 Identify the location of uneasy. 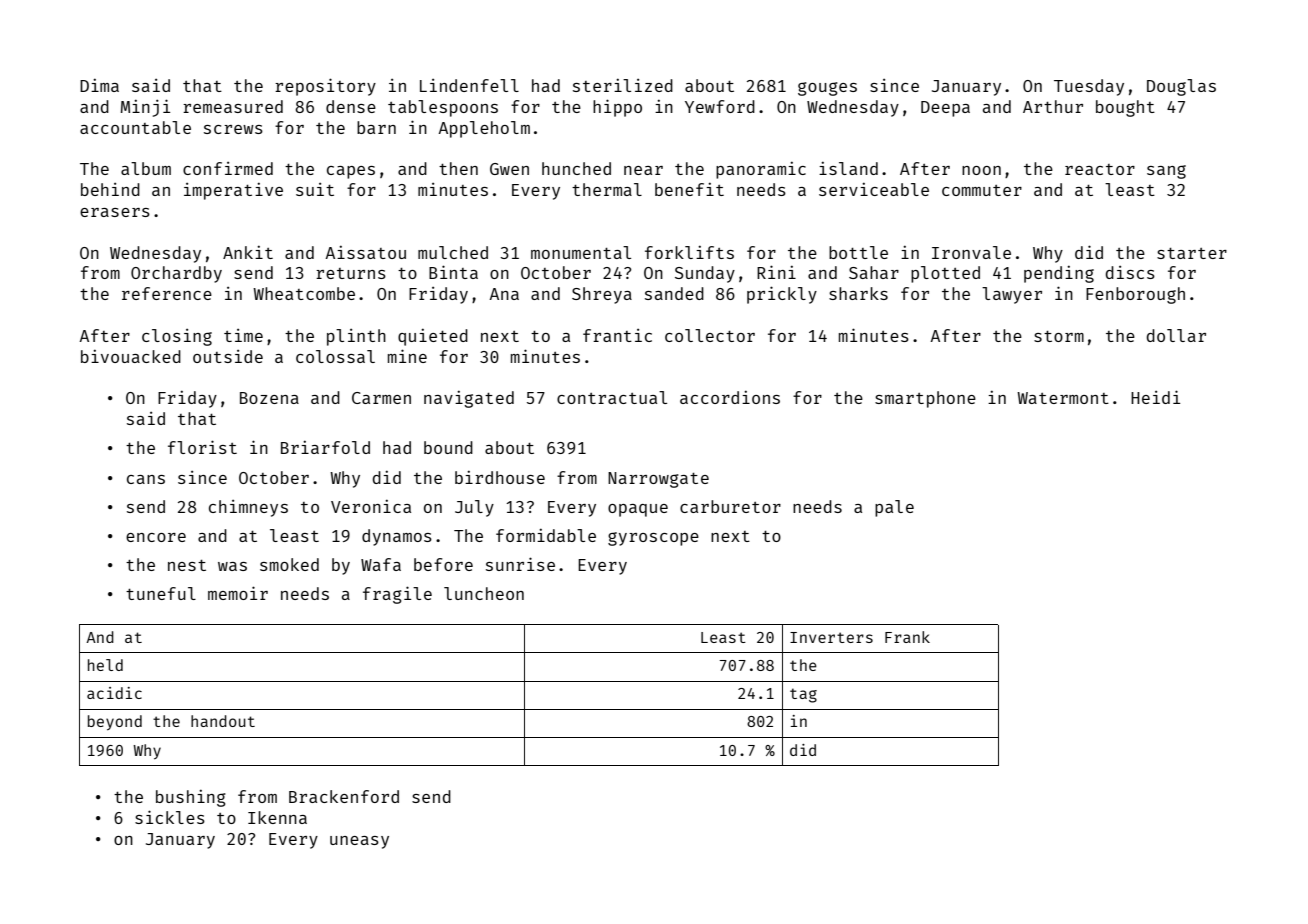
(359, 842).
